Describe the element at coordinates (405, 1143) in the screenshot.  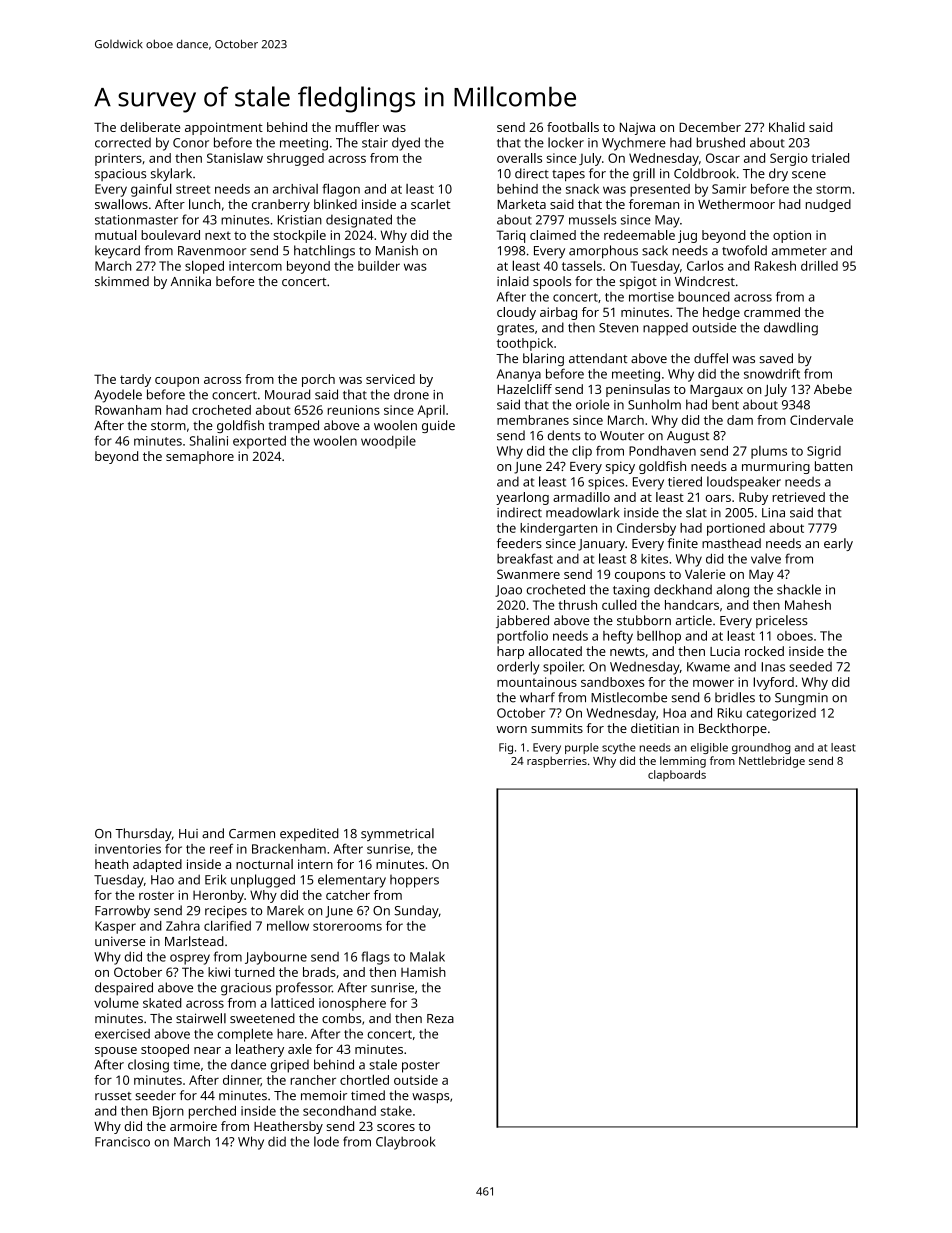
I see `Claybrook` at that location.
